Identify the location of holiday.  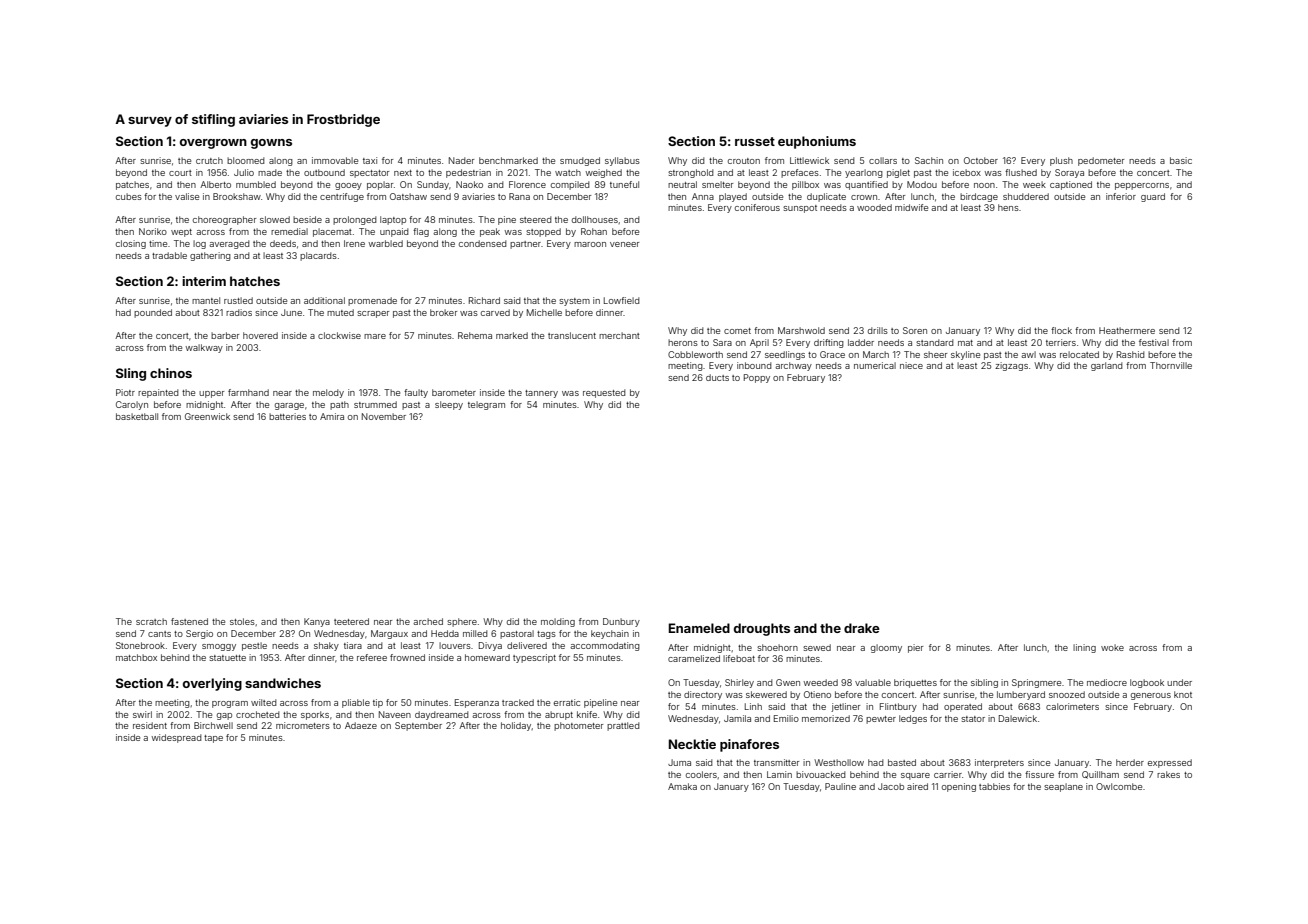
(516, 726).
